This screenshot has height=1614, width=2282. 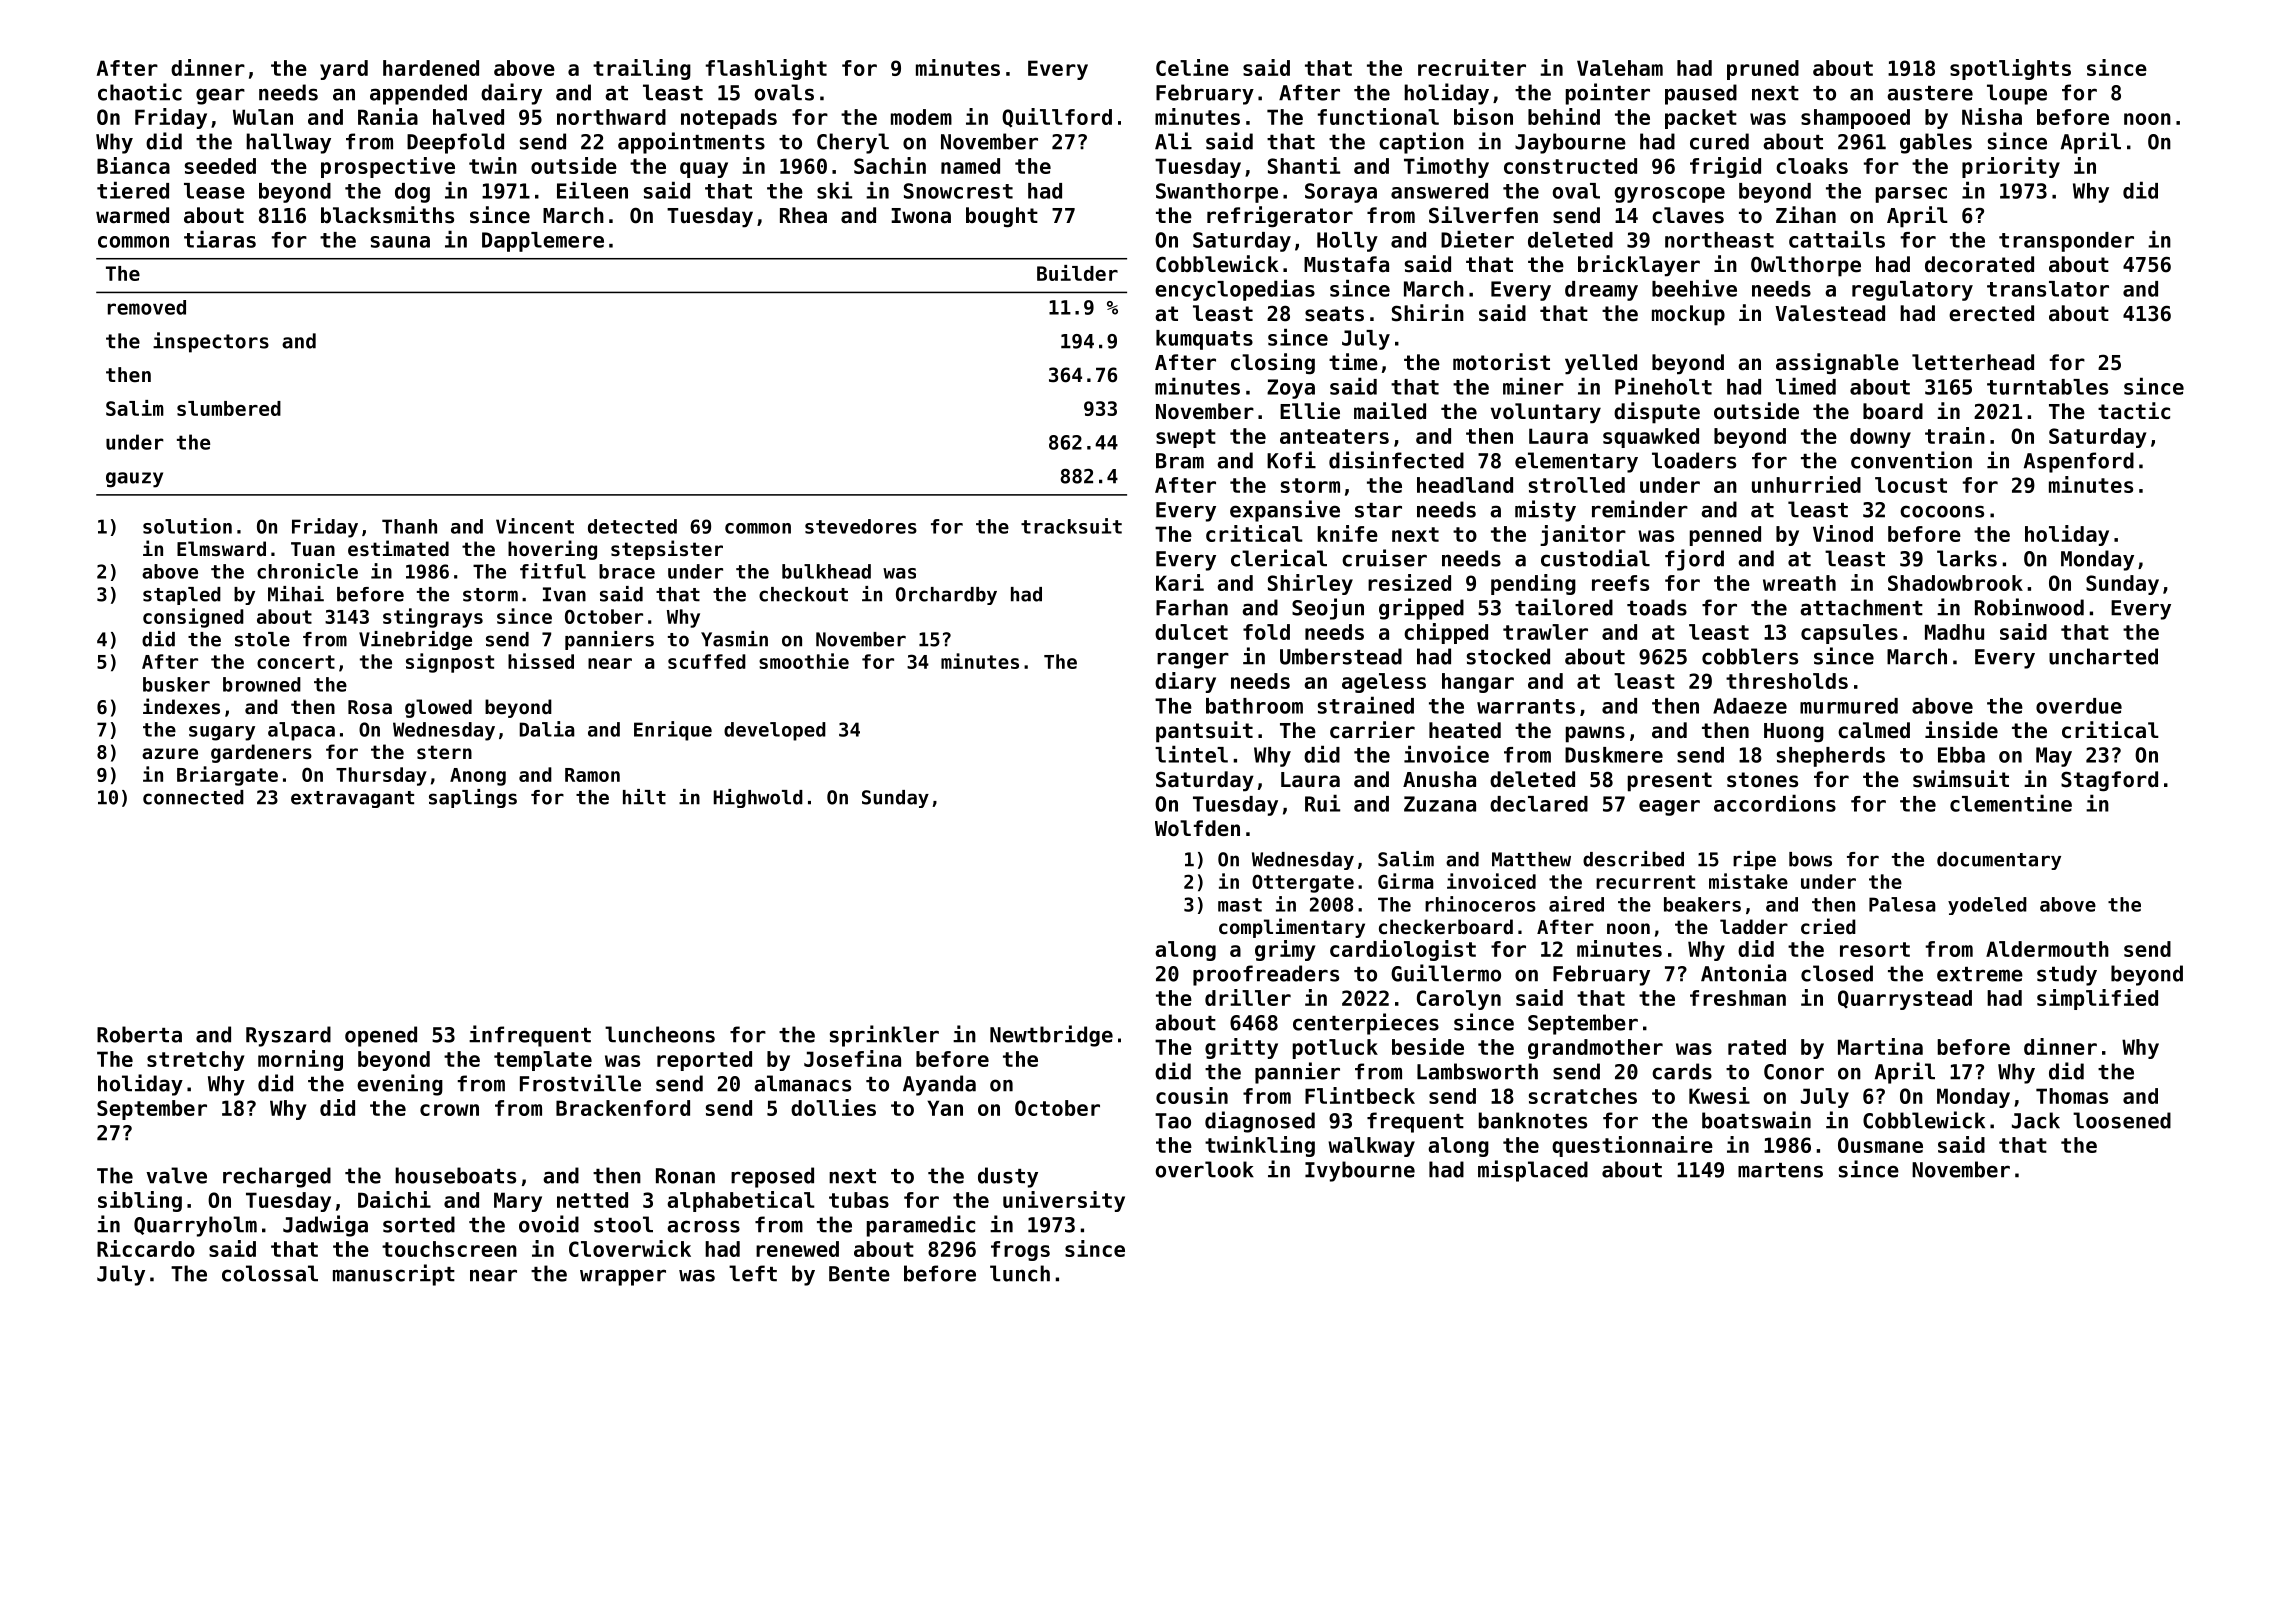 What do you see at coordinates (766, 69) in the screenshot?
I see `flashlight` at bounding box center [766, 69].
